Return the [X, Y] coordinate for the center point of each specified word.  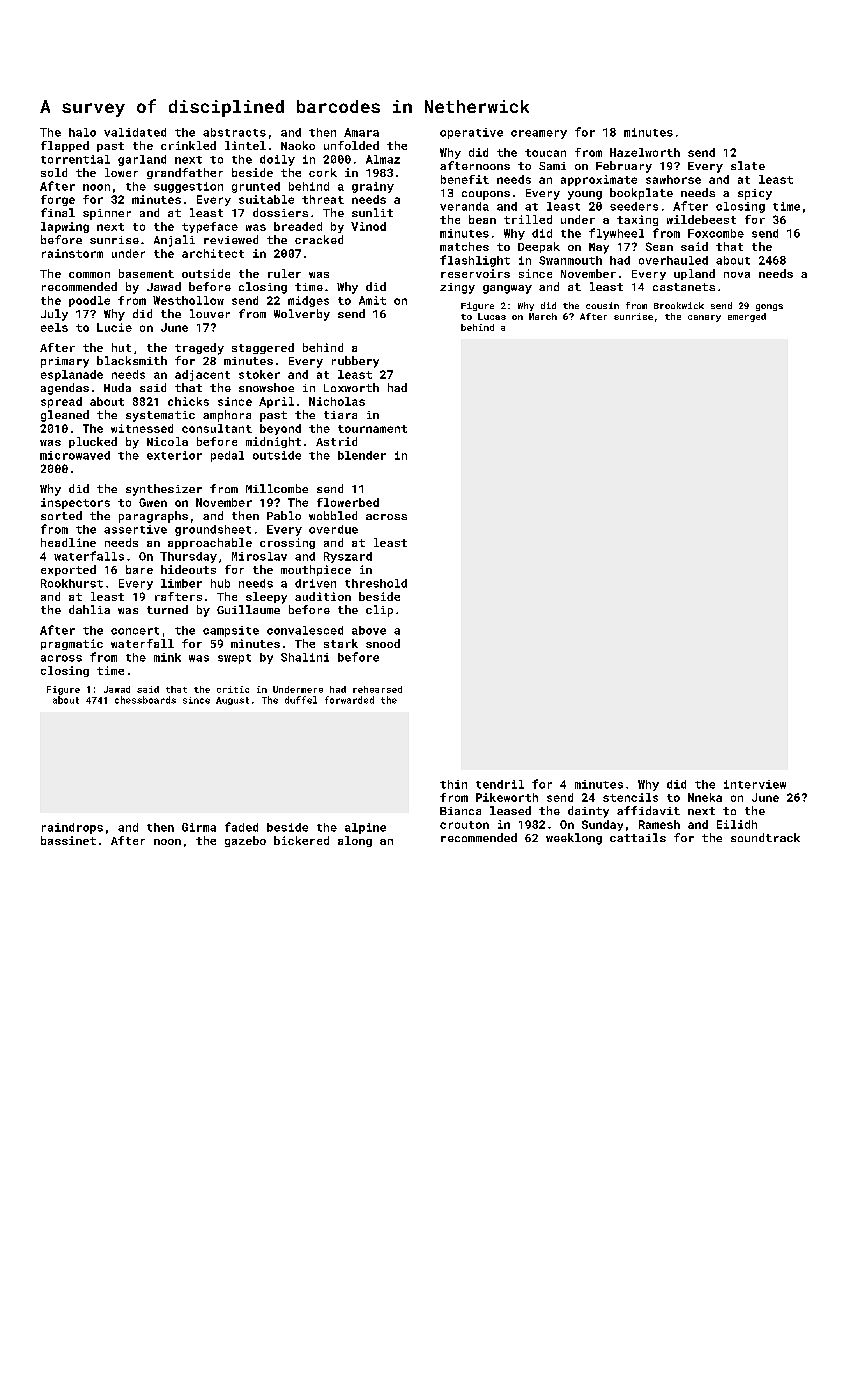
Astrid [336, 441]
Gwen [153, 502]
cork [323, 172]
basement [146, 273]
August [232, 701]
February [624, 167]
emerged [747, 317]
